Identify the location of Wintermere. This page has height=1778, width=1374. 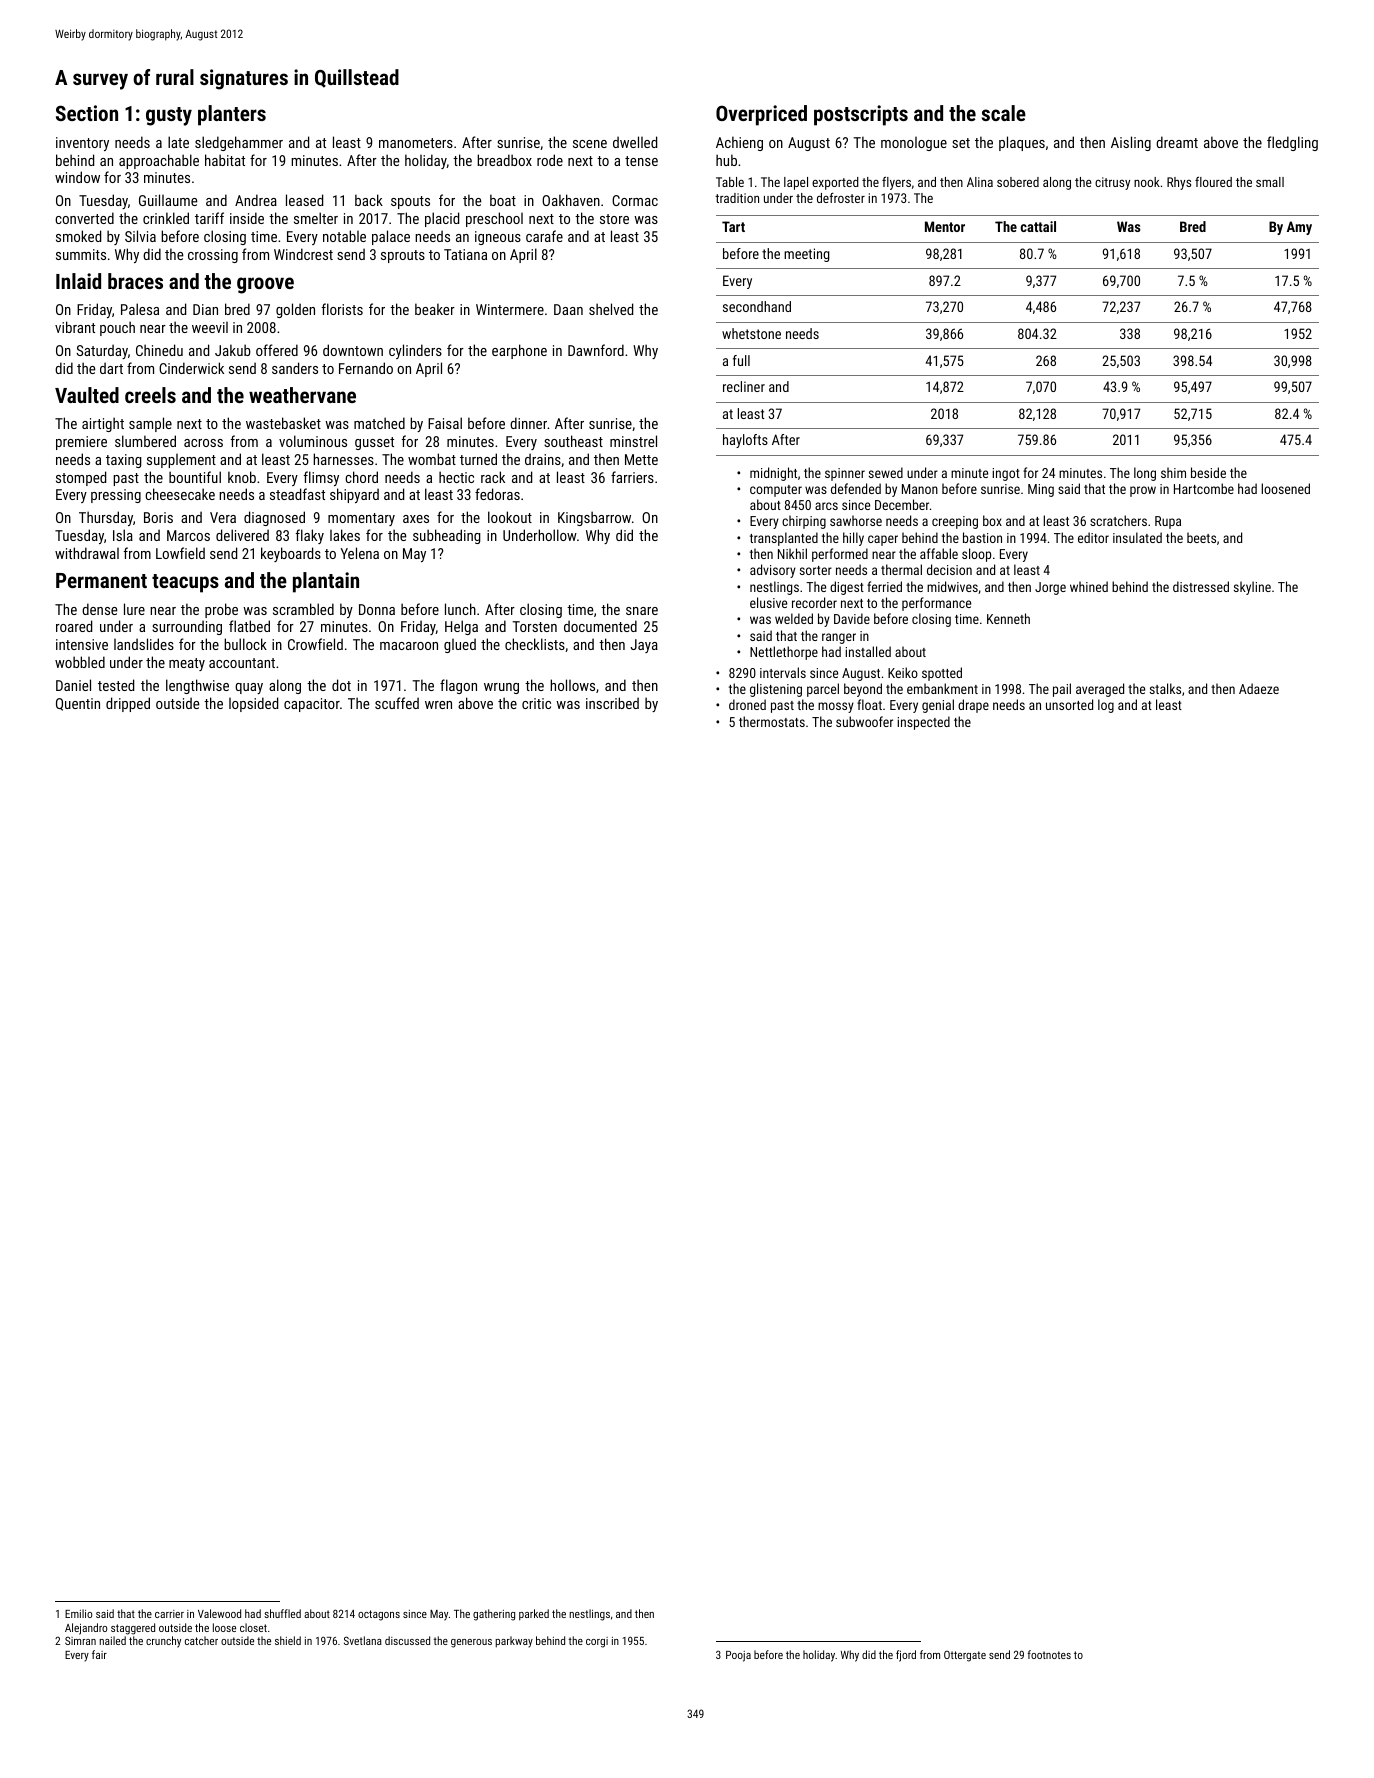
(510, 309).
